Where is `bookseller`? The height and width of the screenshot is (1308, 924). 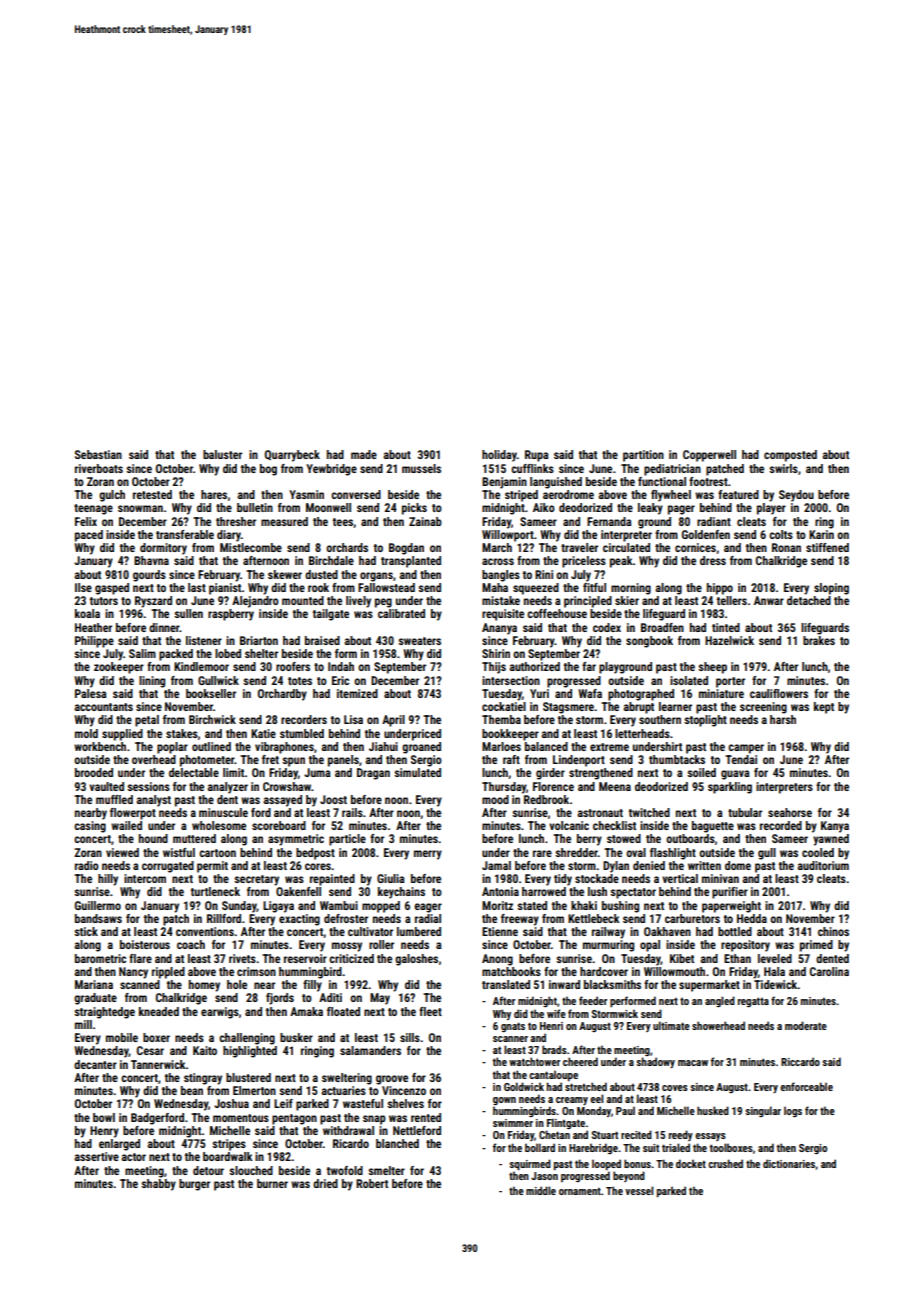 bookseller is located at coordinates (211, 693).
